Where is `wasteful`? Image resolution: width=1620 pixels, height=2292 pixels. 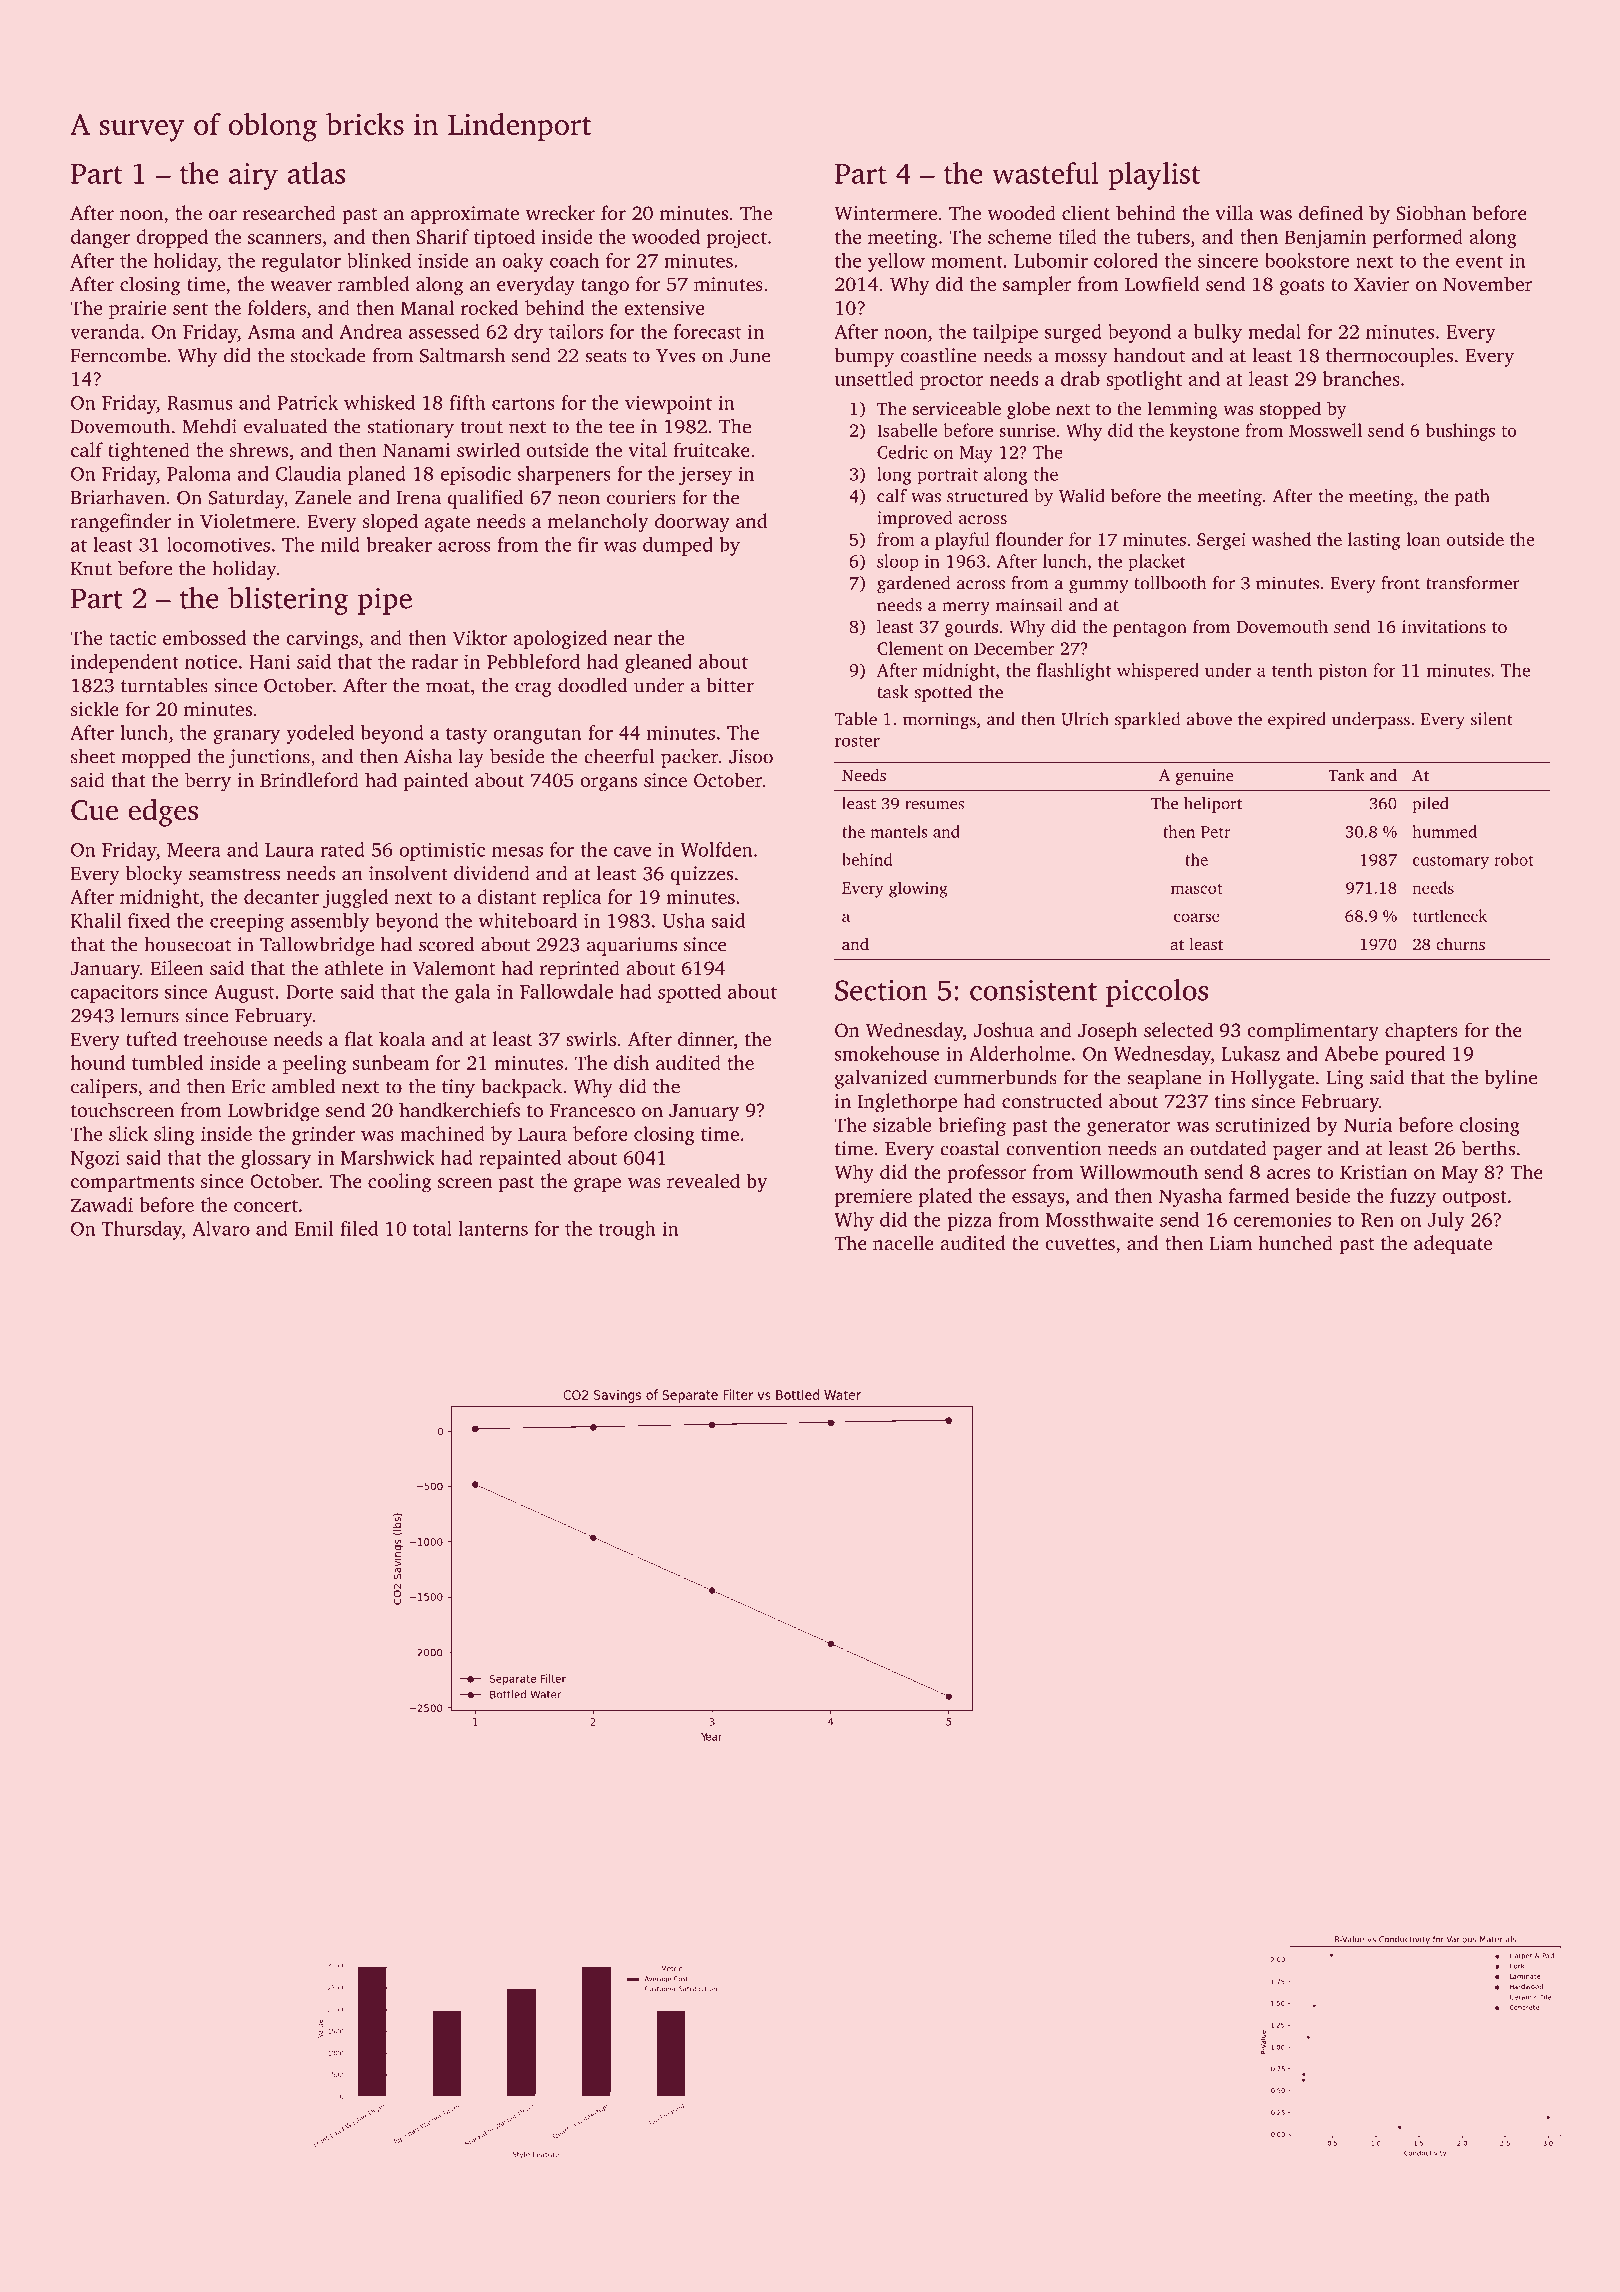 wasteful is located at coordinates (1045, 173).
